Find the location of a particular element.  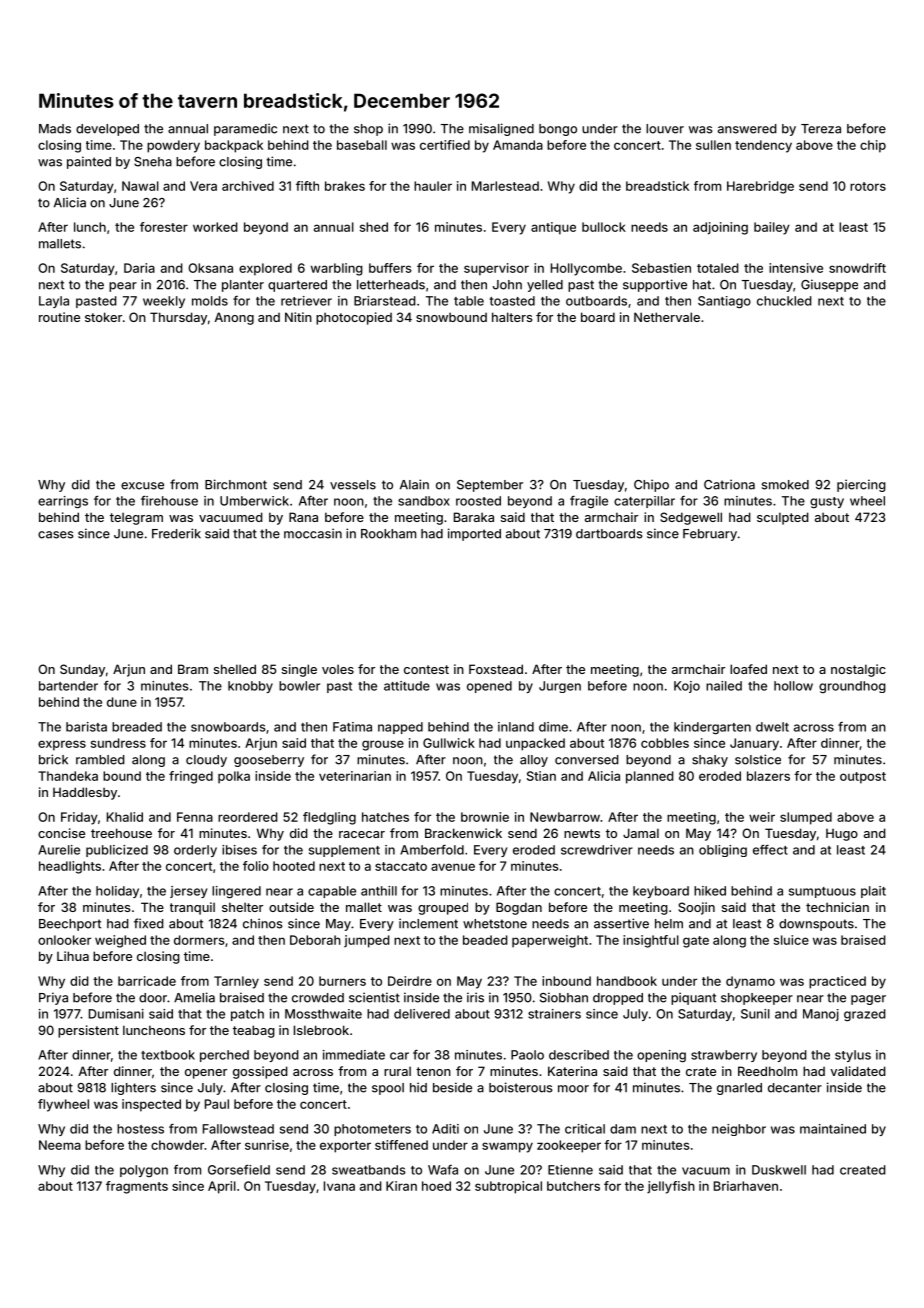

Ivana is located at coordinates (339, 1186).
